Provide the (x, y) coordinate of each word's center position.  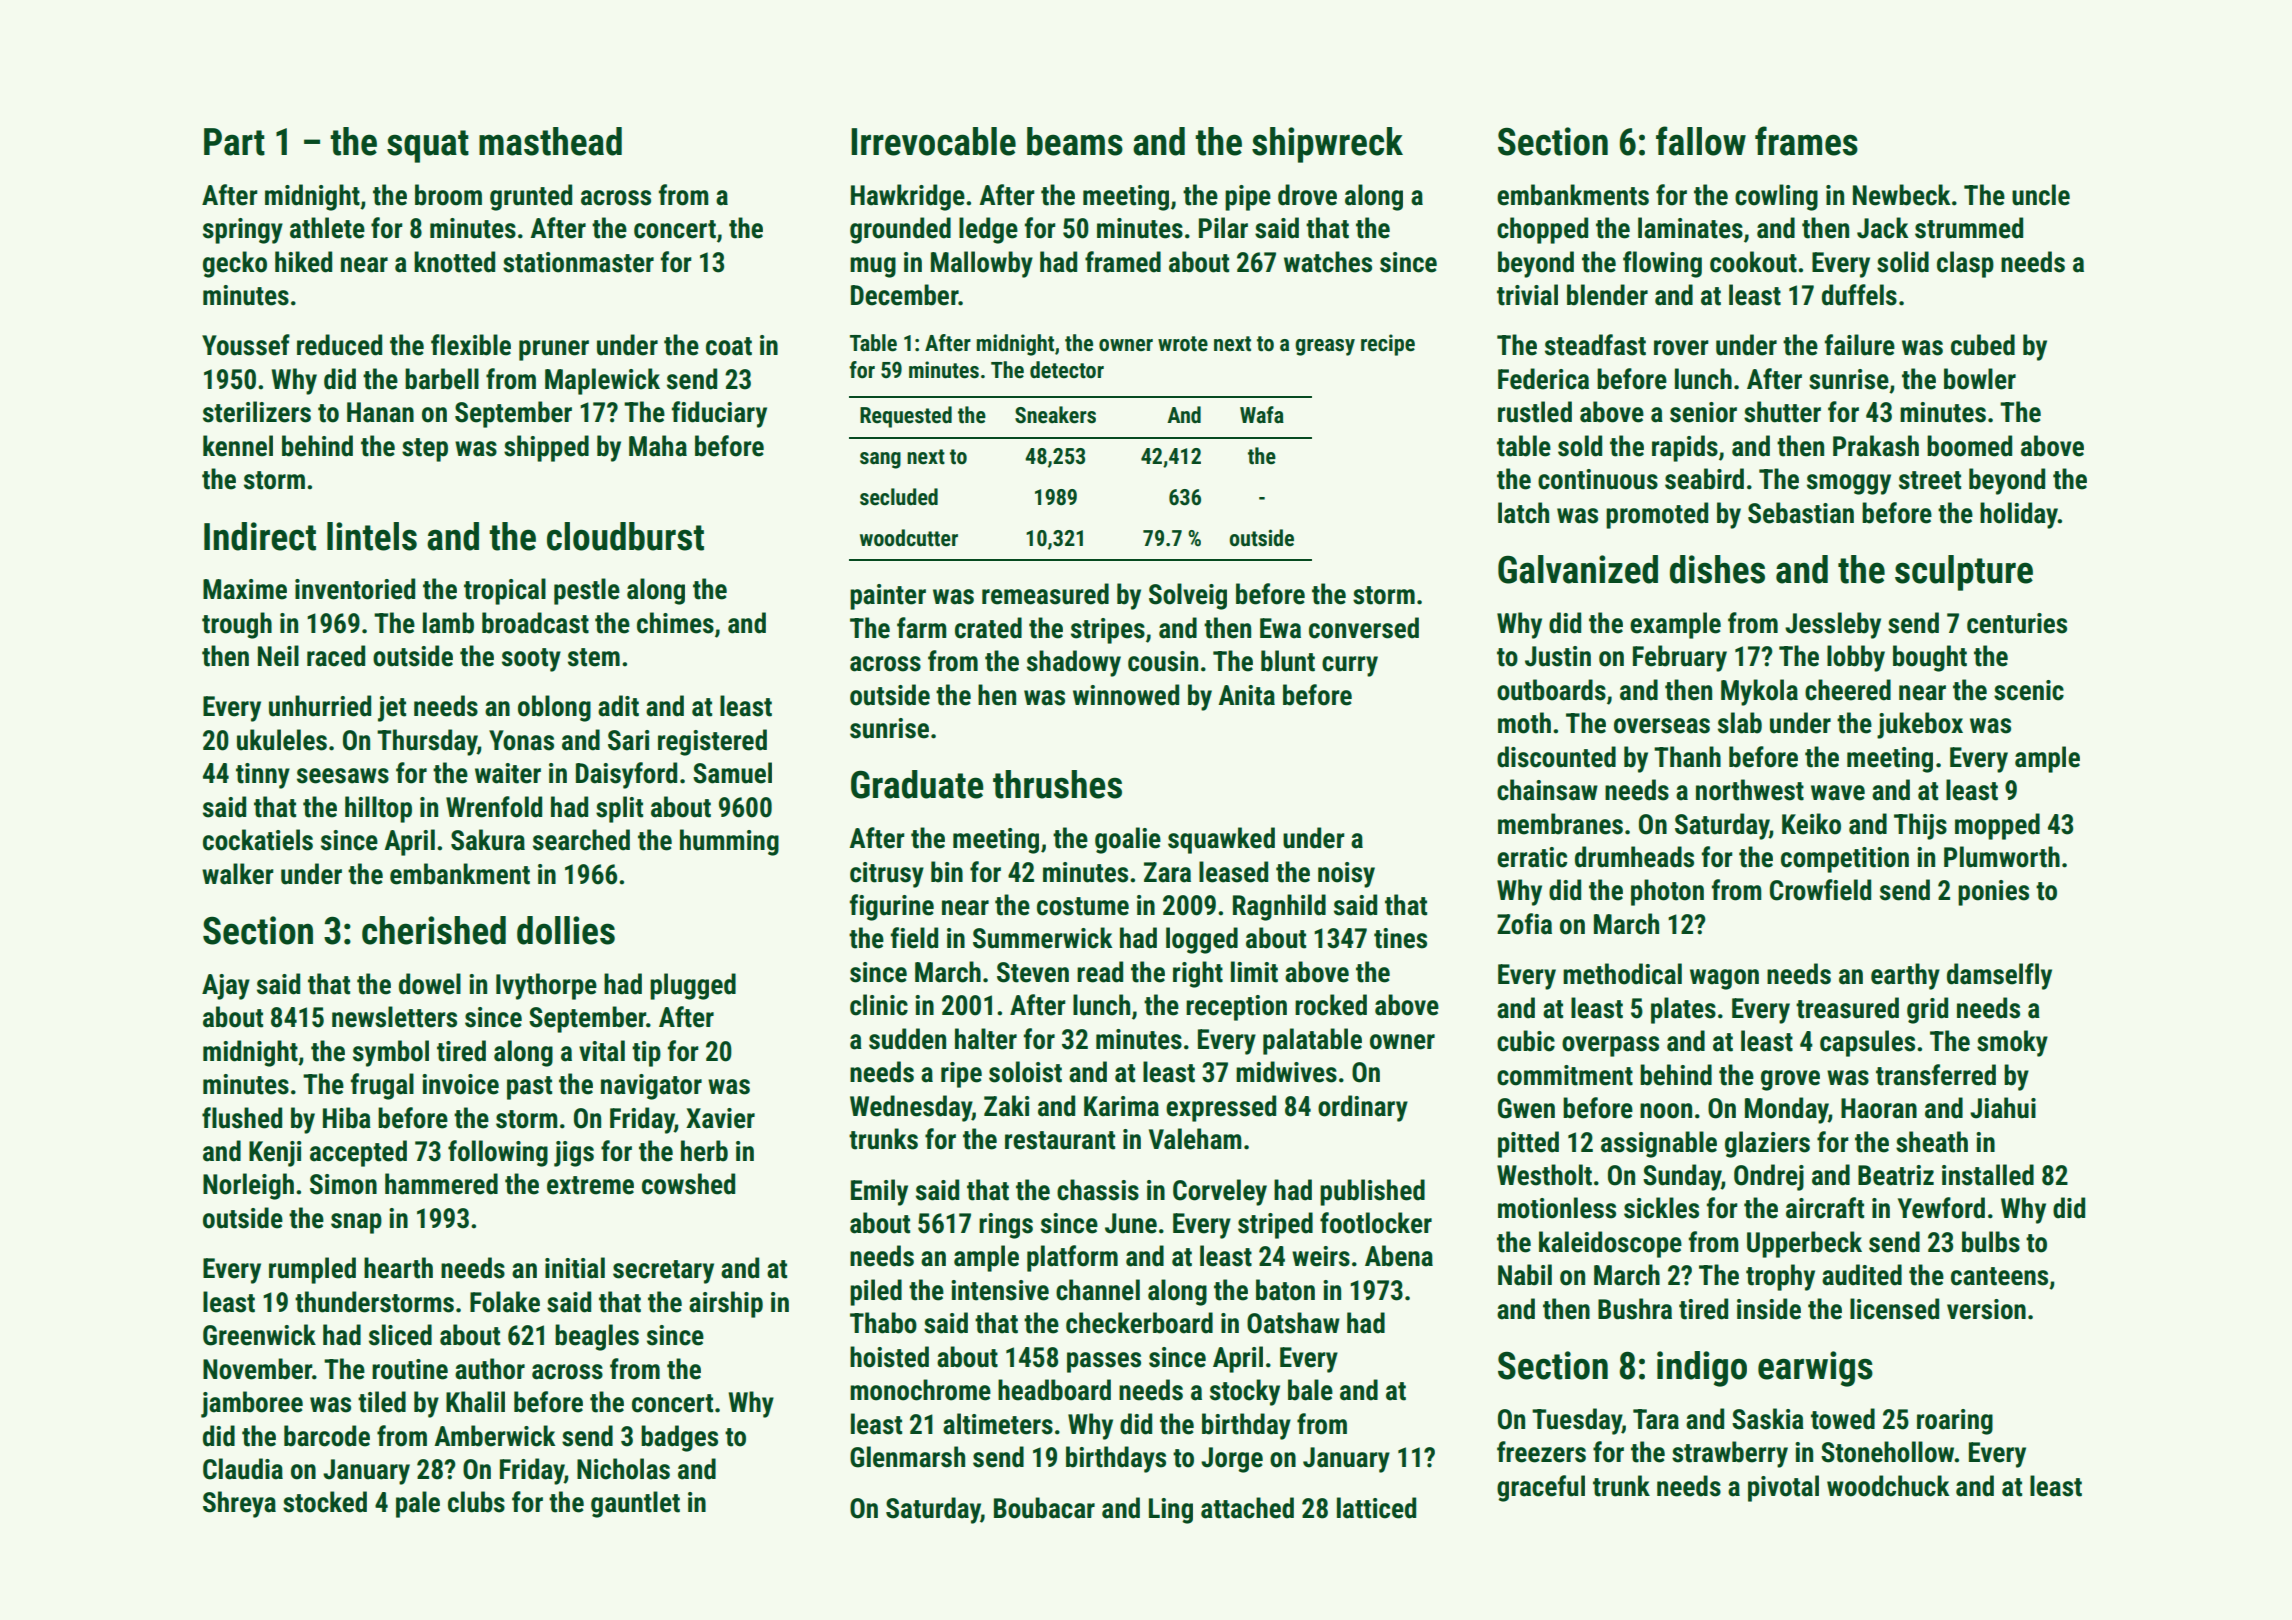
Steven (1033, 972)
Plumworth (2002, 857)
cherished (434, 930)
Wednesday (911, 1108)
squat (428, 146)
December (904, 295)
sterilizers (257, 412)
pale (418, 1504)
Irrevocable (933, 141)
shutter (1782, 412)
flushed (242, 1118)
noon (1666, 1111)
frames (1806, 141)
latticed (1376, 1508)
